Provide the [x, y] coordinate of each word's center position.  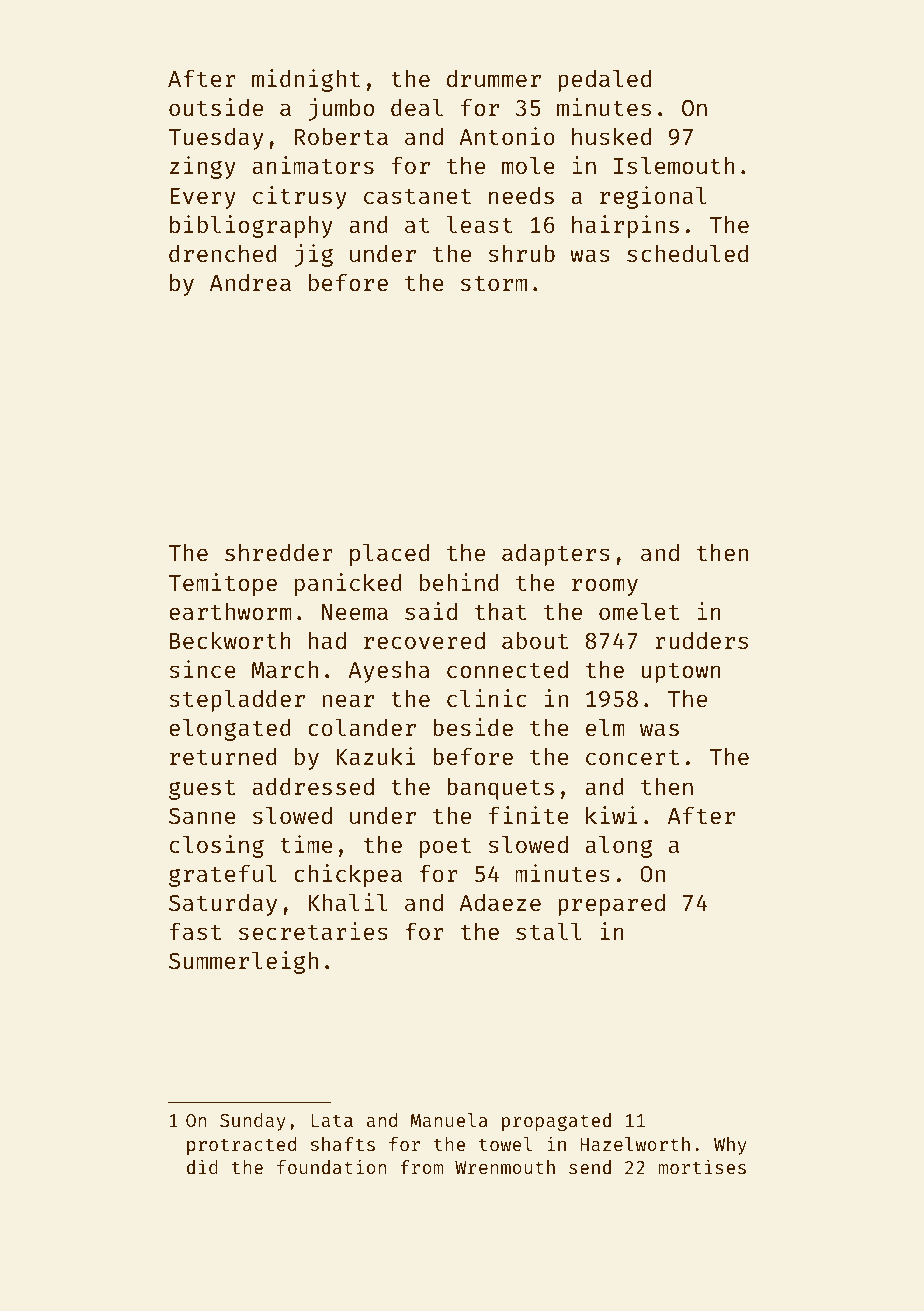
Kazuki [376, 756]
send [590, 1167]
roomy [605, 587]
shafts [343, 1144]
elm [605, 727]
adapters [556, 555]
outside [216, 107]
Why [730, 1146]
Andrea [250, 282]
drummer [494, 78]
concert [632, 757]
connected [507, 669]
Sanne [202, 816]
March [284, 669]
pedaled [604, 81]
